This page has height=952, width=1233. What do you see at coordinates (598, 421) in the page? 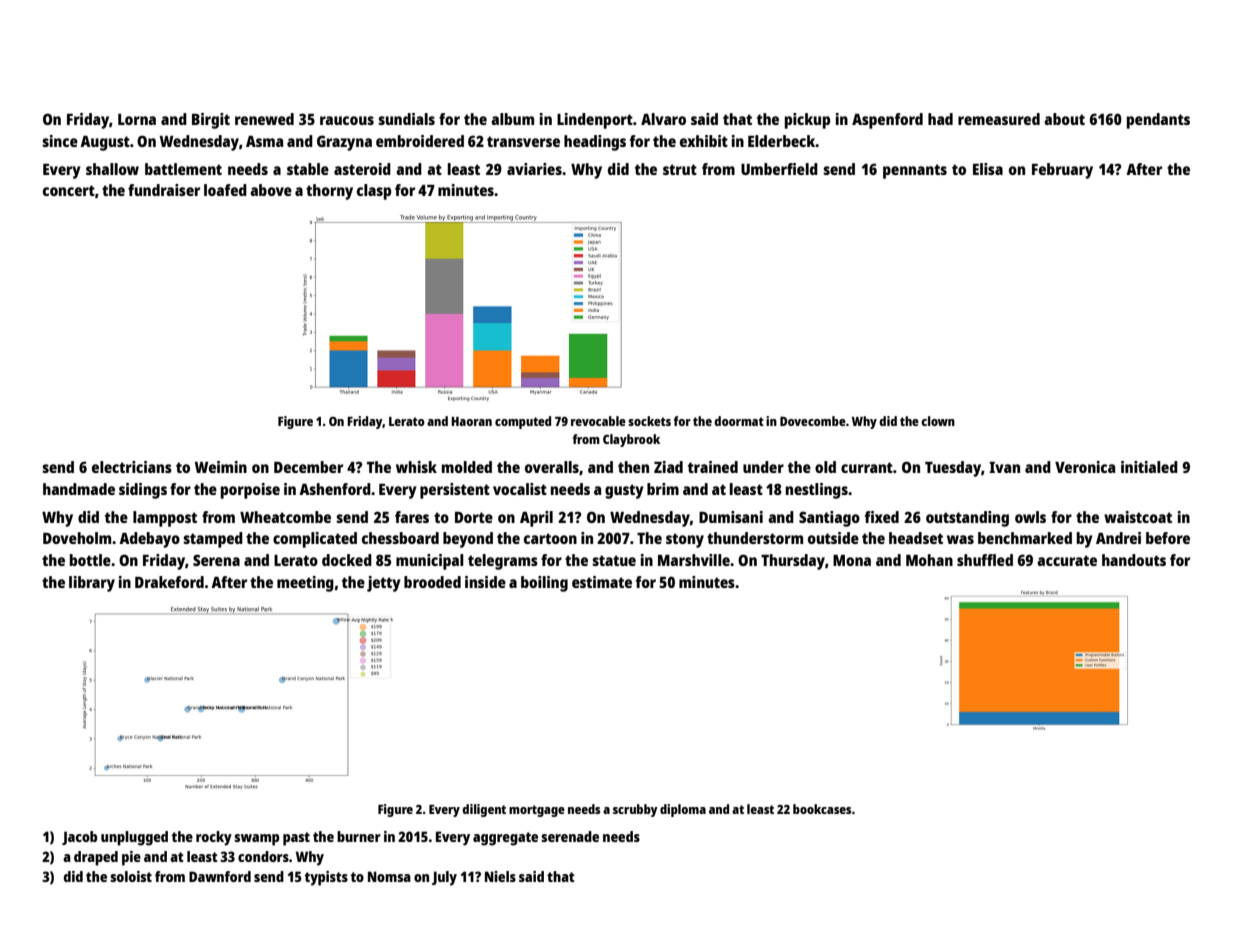
I see `revocable` at bounding box center [598, 421].
